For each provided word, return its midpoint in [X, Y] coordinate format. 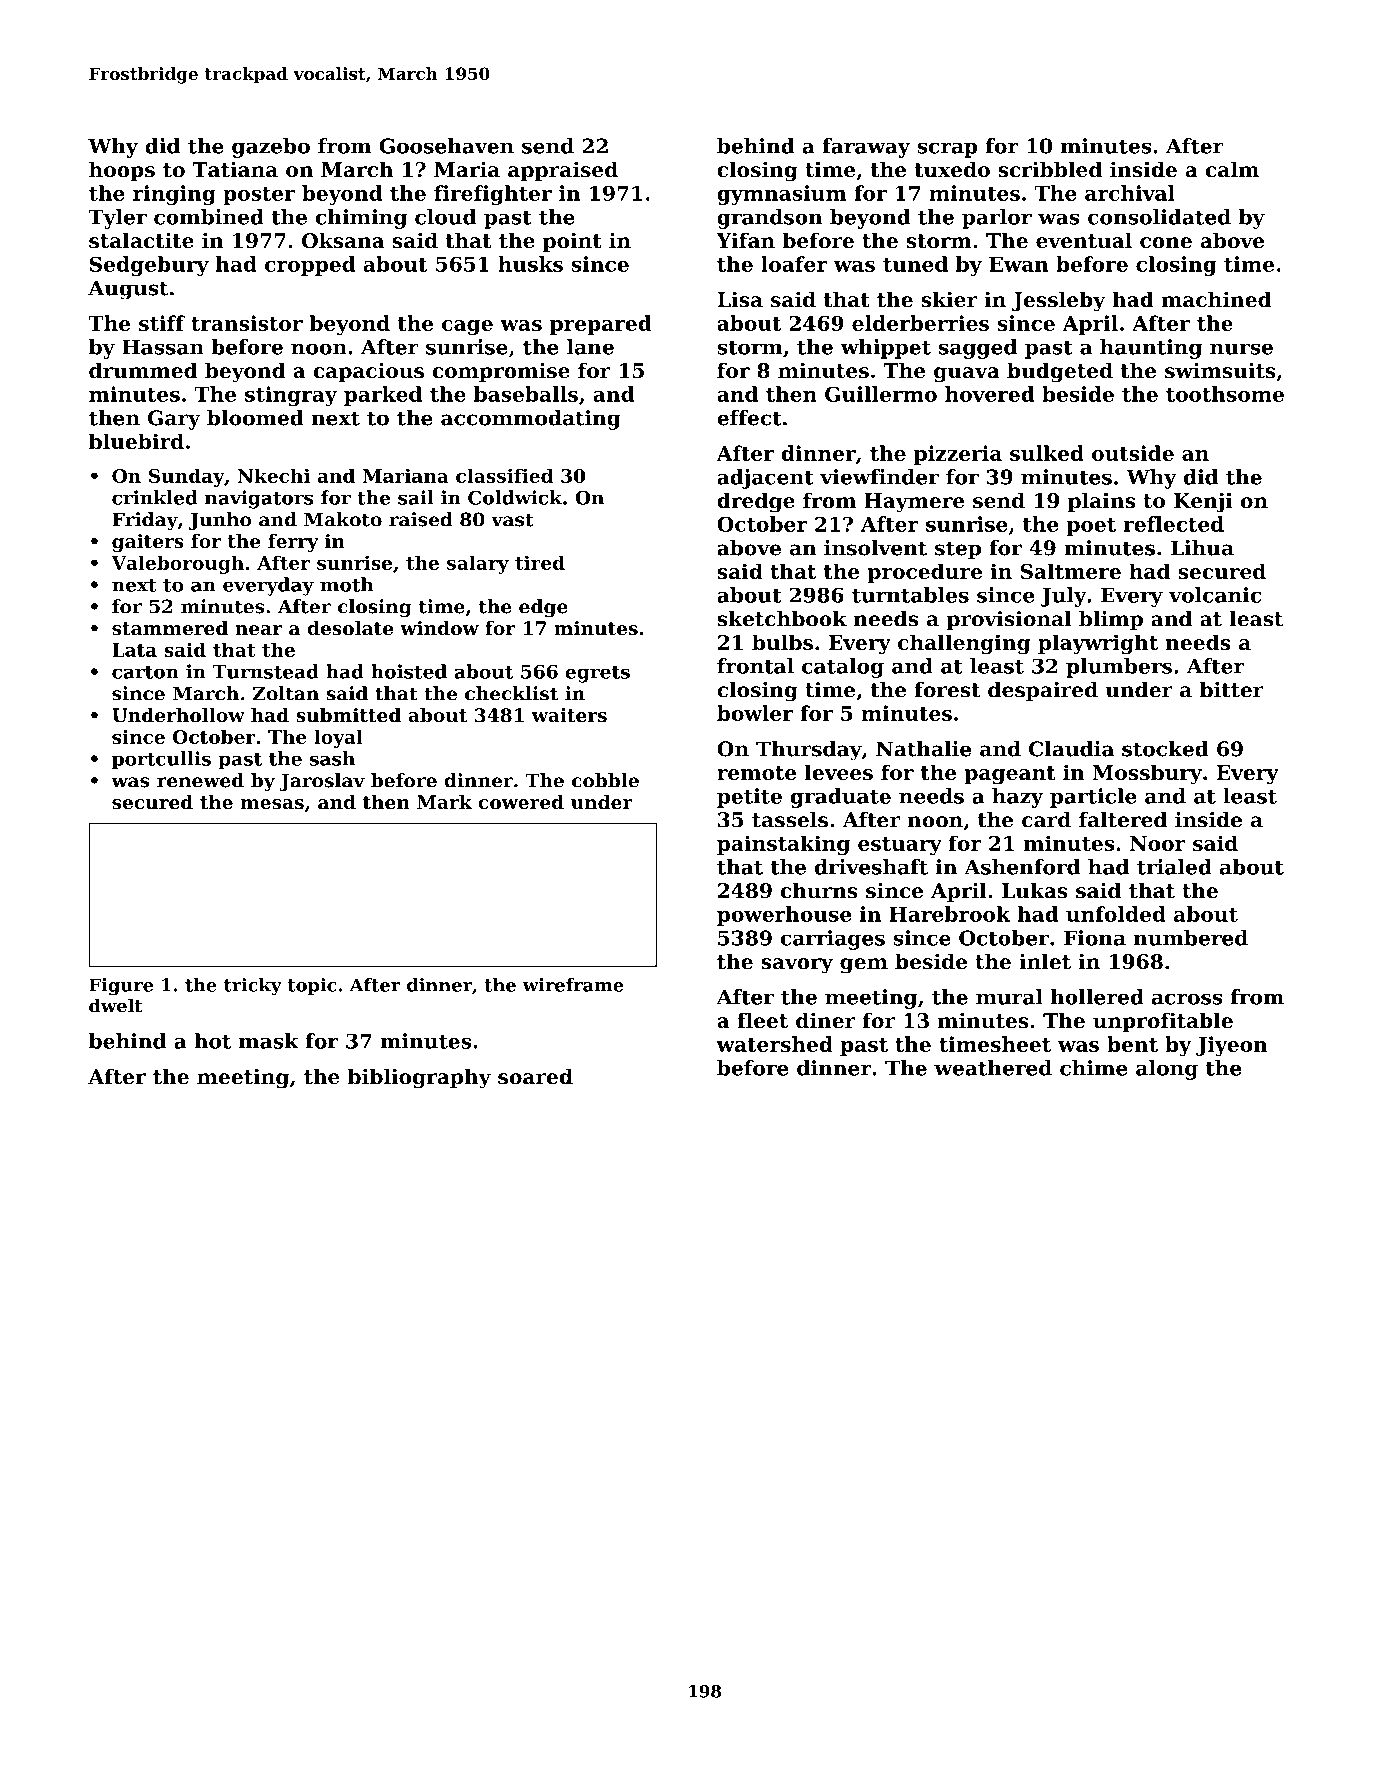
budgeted [1060, 372]
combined [209, 217]
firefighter [493, 195]
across [1187, 999]
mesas [272, 804]
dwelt [116, 1005]
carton [145, 672]
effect [749, 418]
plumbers [1119, 668]
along [1167, 1070]
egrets [598, 674]
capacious [368, 372]
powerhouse [784, 916]
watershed [774, 1044]
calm [1232, 169]
